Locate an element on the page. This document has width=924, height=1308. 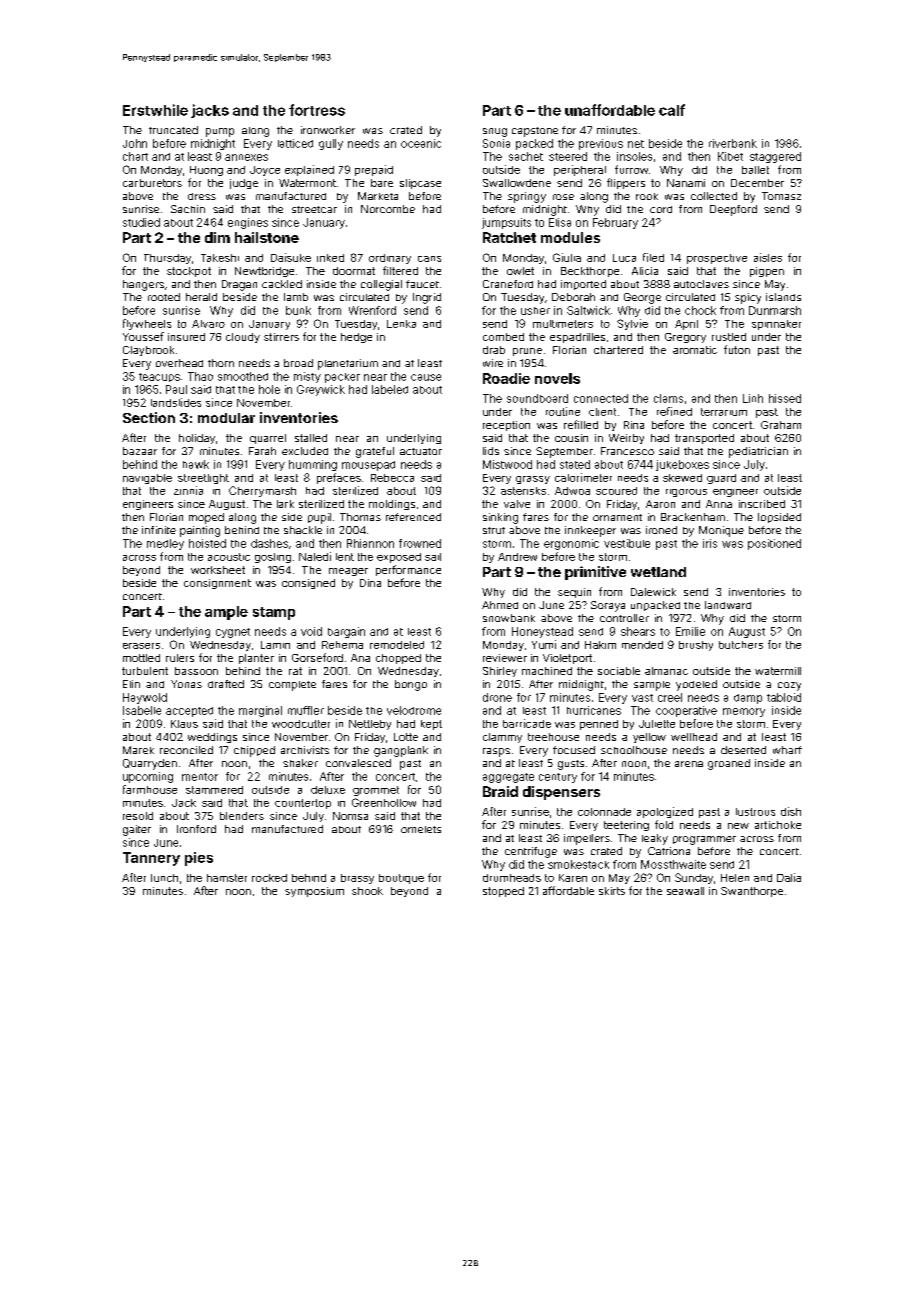
fortress is located at coordinates (317, 110).
